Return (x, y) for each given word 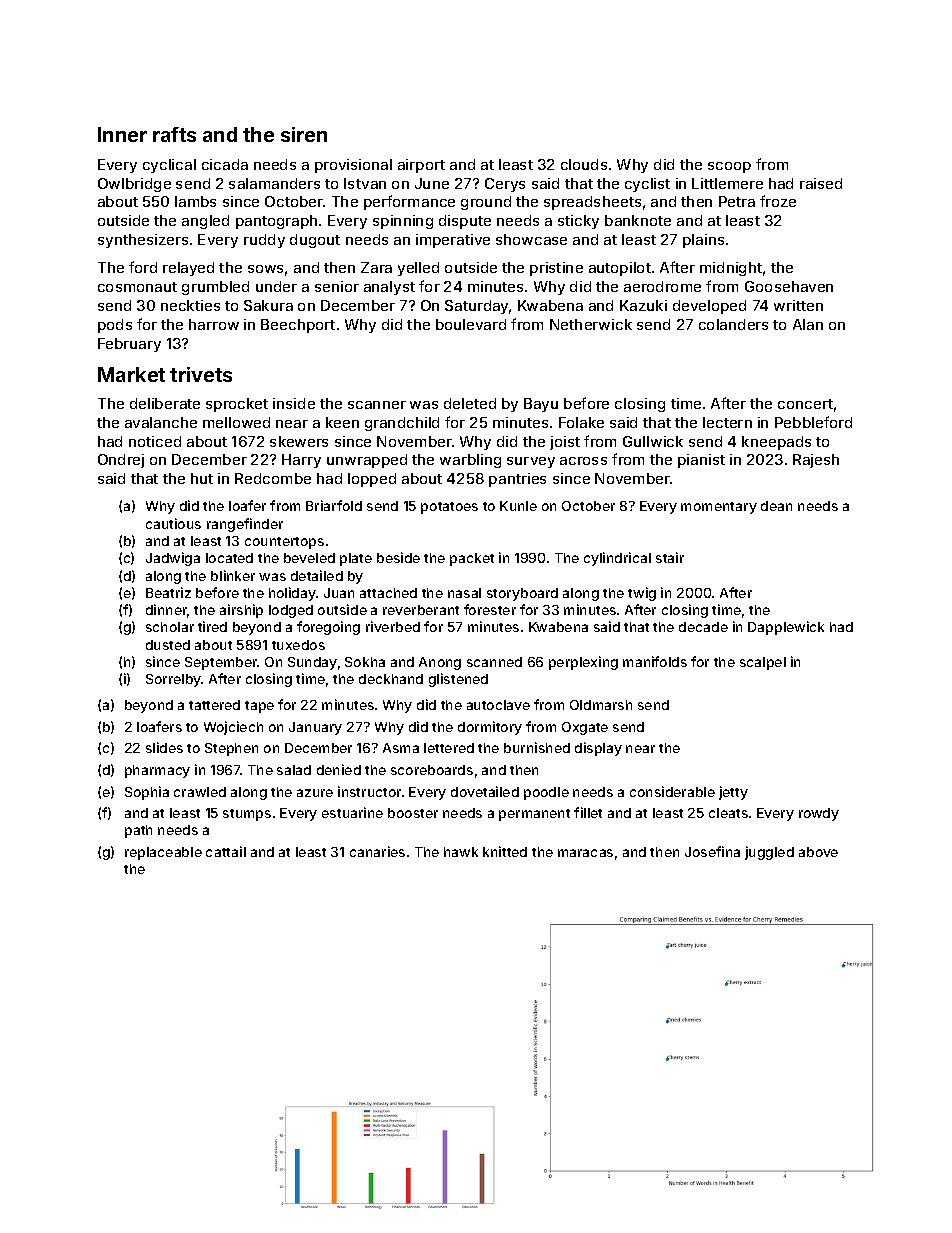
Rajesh (816, 461)
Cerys (505, 185)
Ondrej (121, 461)
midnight (731, 269)
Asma (401, 748)
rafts (174, 134)
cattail (226, 851)
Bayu (541, 405)
